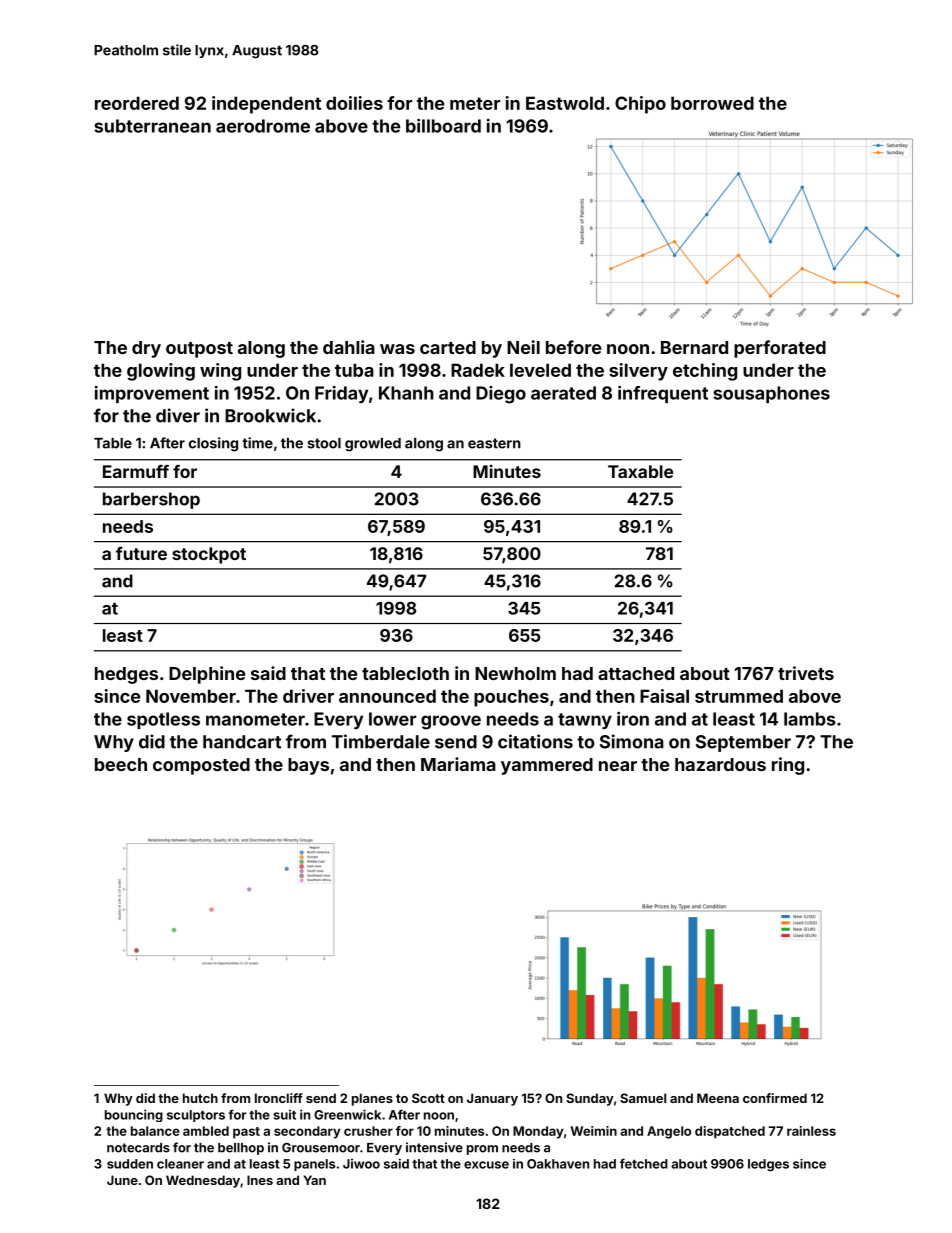 The image size is (952, 1233). What do you see at coordinates (137, 103) in the screenshot?
I see `reordered` at bounding box center [137, 103].
